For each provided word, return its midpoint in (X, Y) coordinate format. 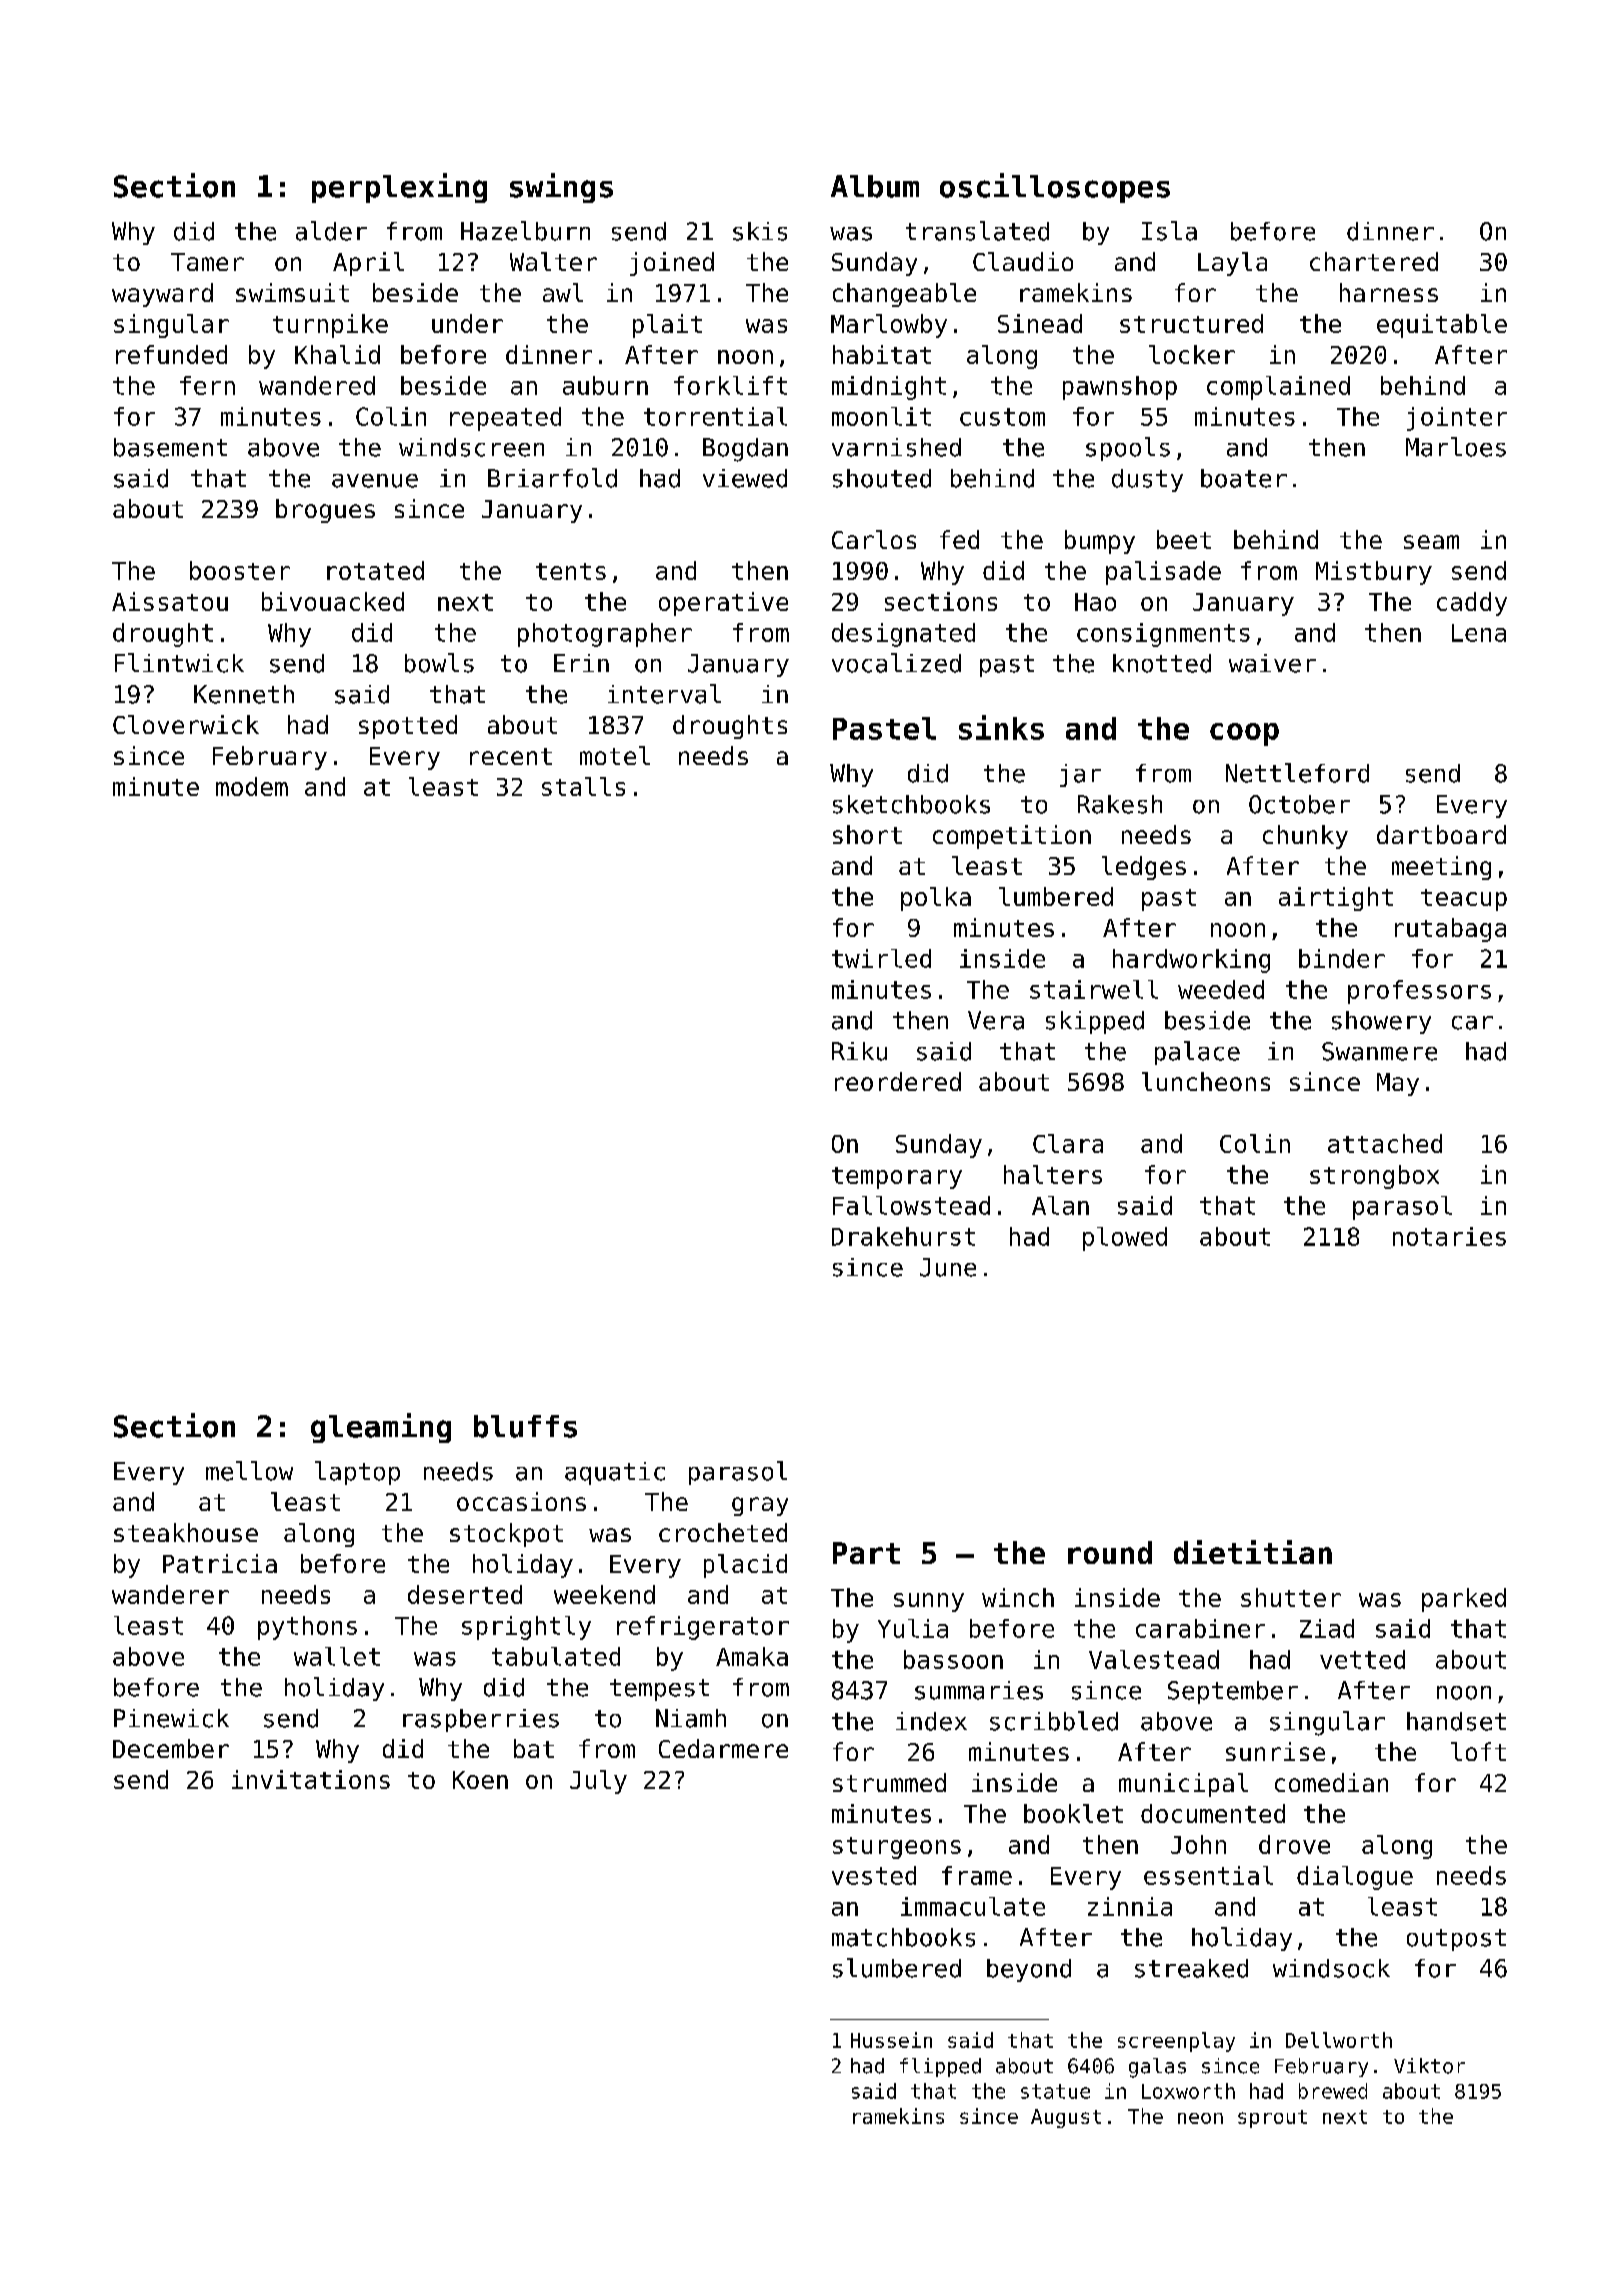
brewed (1333, 2091)
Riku (859, 1051)
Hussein (891, 2040)
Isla (1169, 231)
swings (561, 188)
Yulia (913, 1628)
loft (1478, 1751)
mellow (249, 1471)
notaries (1449, 1236)
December (171, 1748)
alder (331, 231)
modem (252, 786)
